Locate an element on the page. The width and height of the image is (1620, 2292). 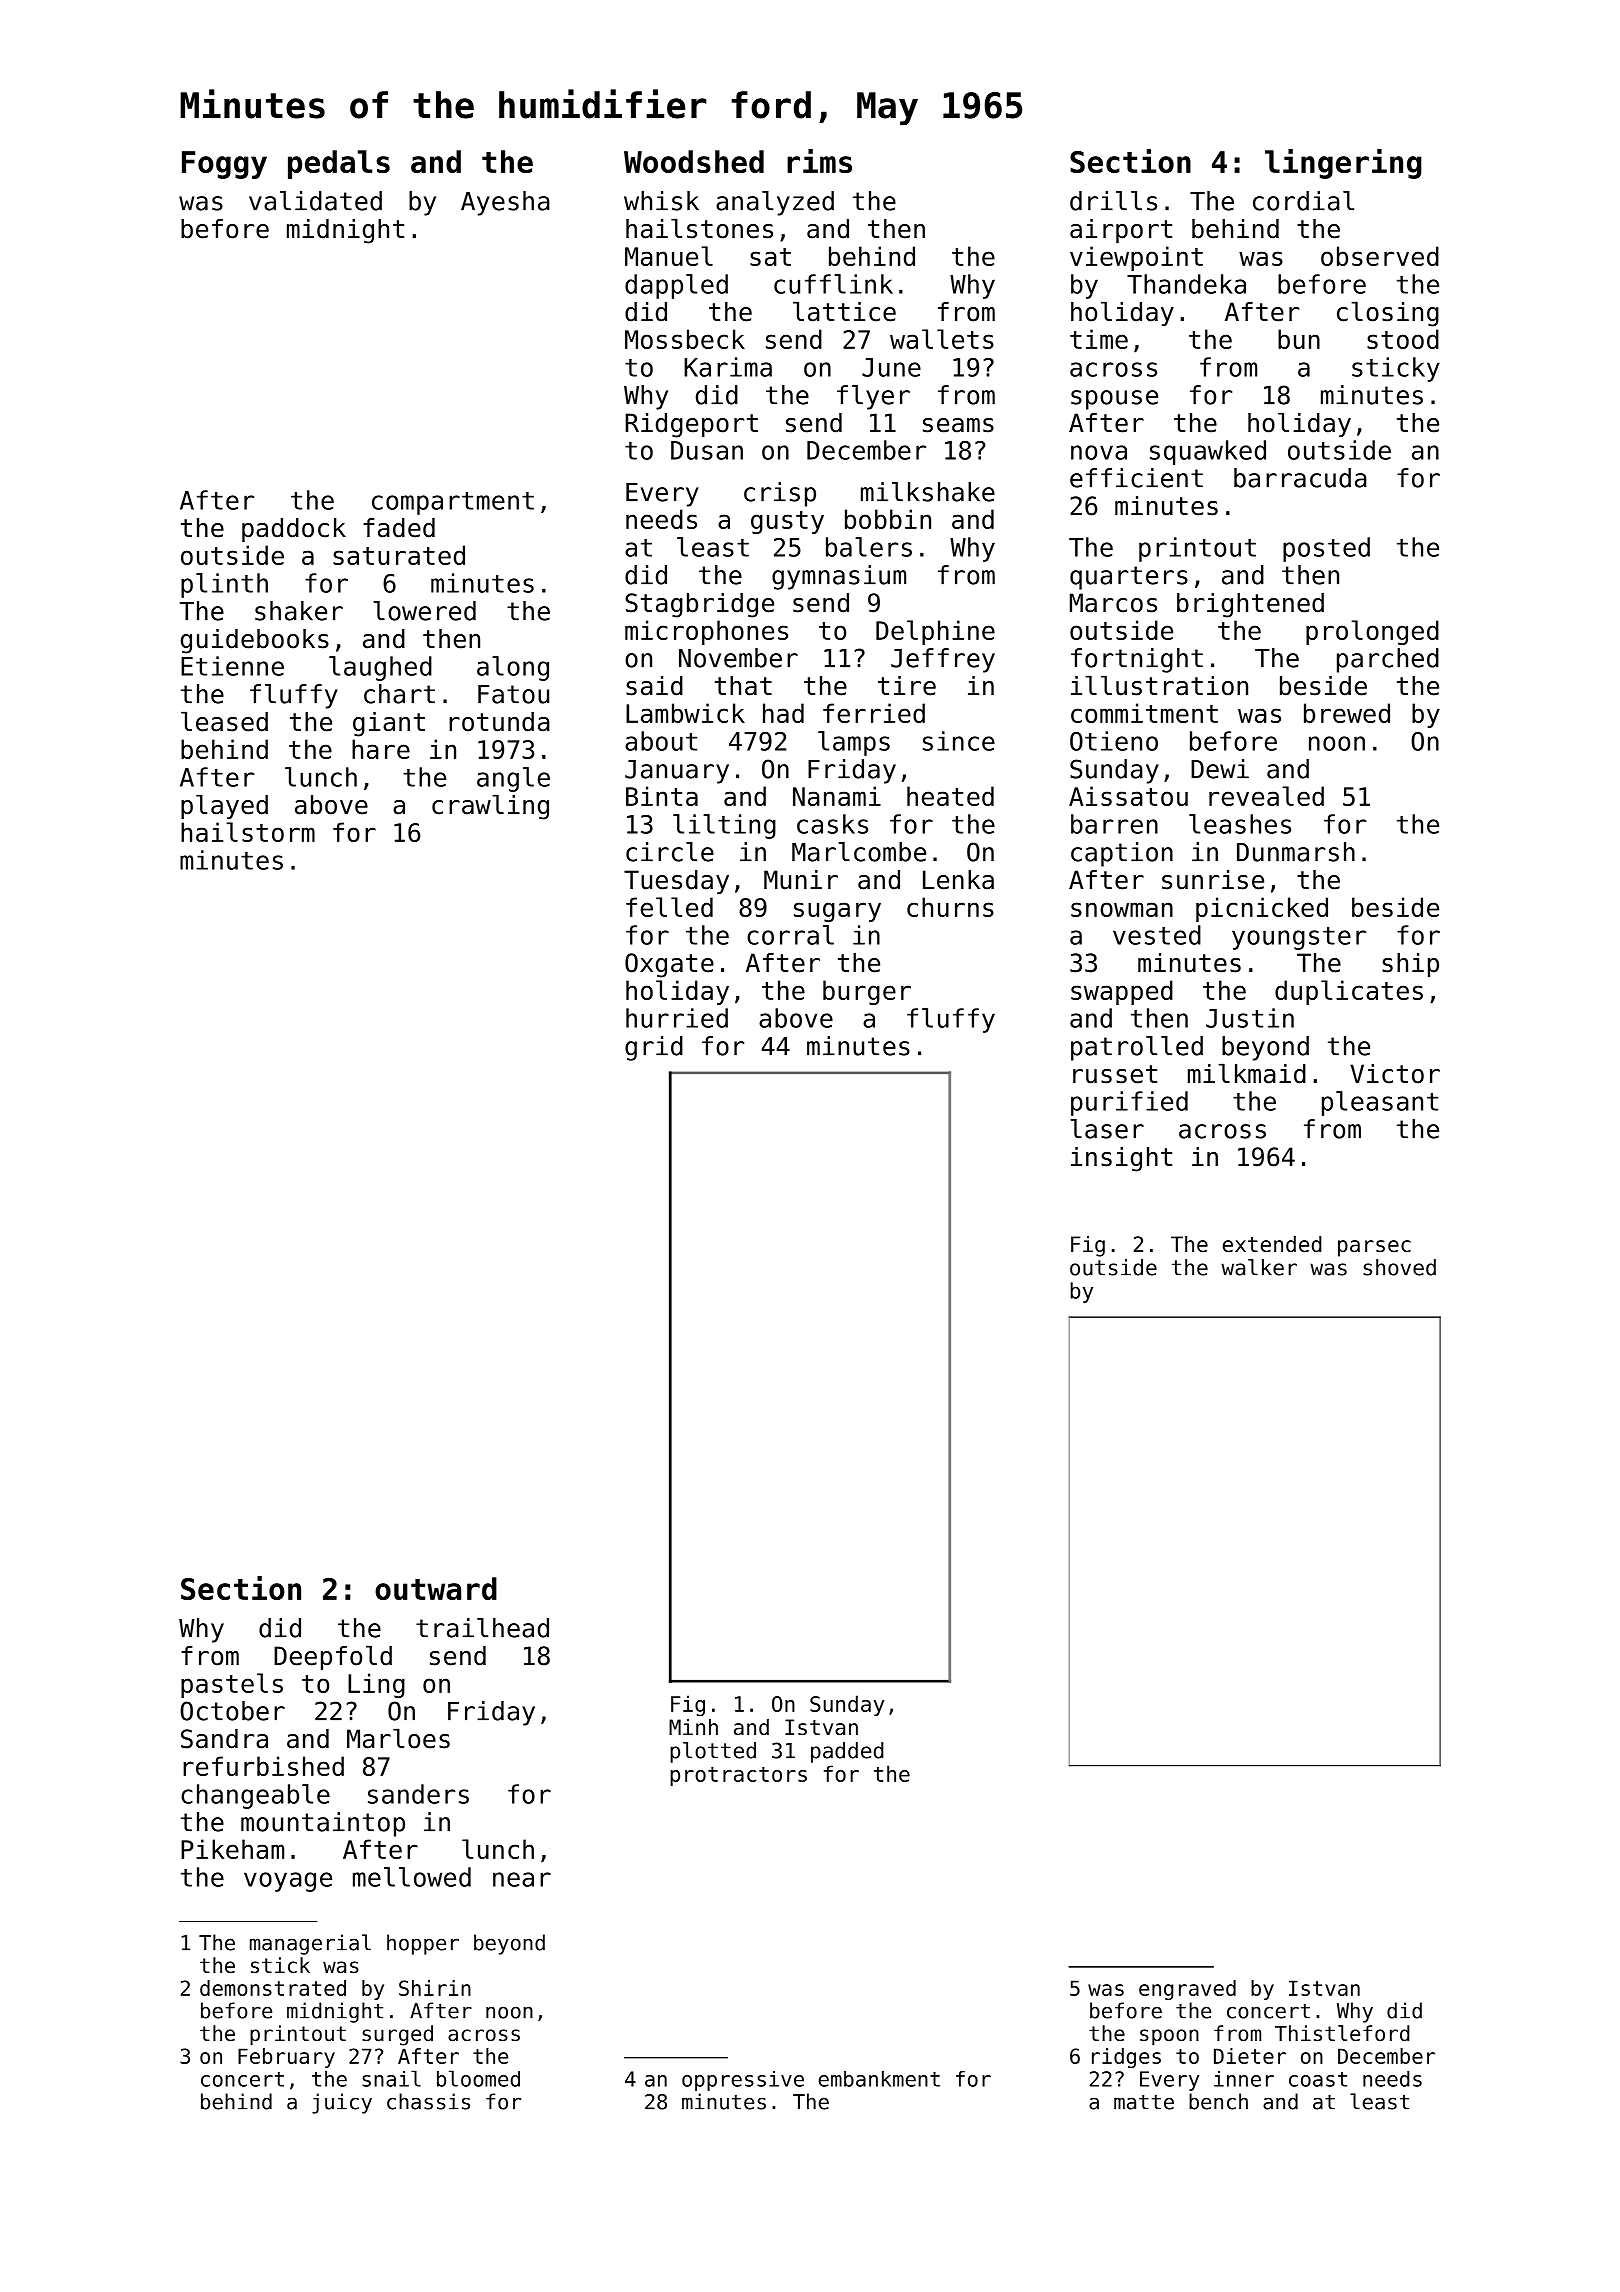
Jeffrey is located at coordinates (943, 660).
